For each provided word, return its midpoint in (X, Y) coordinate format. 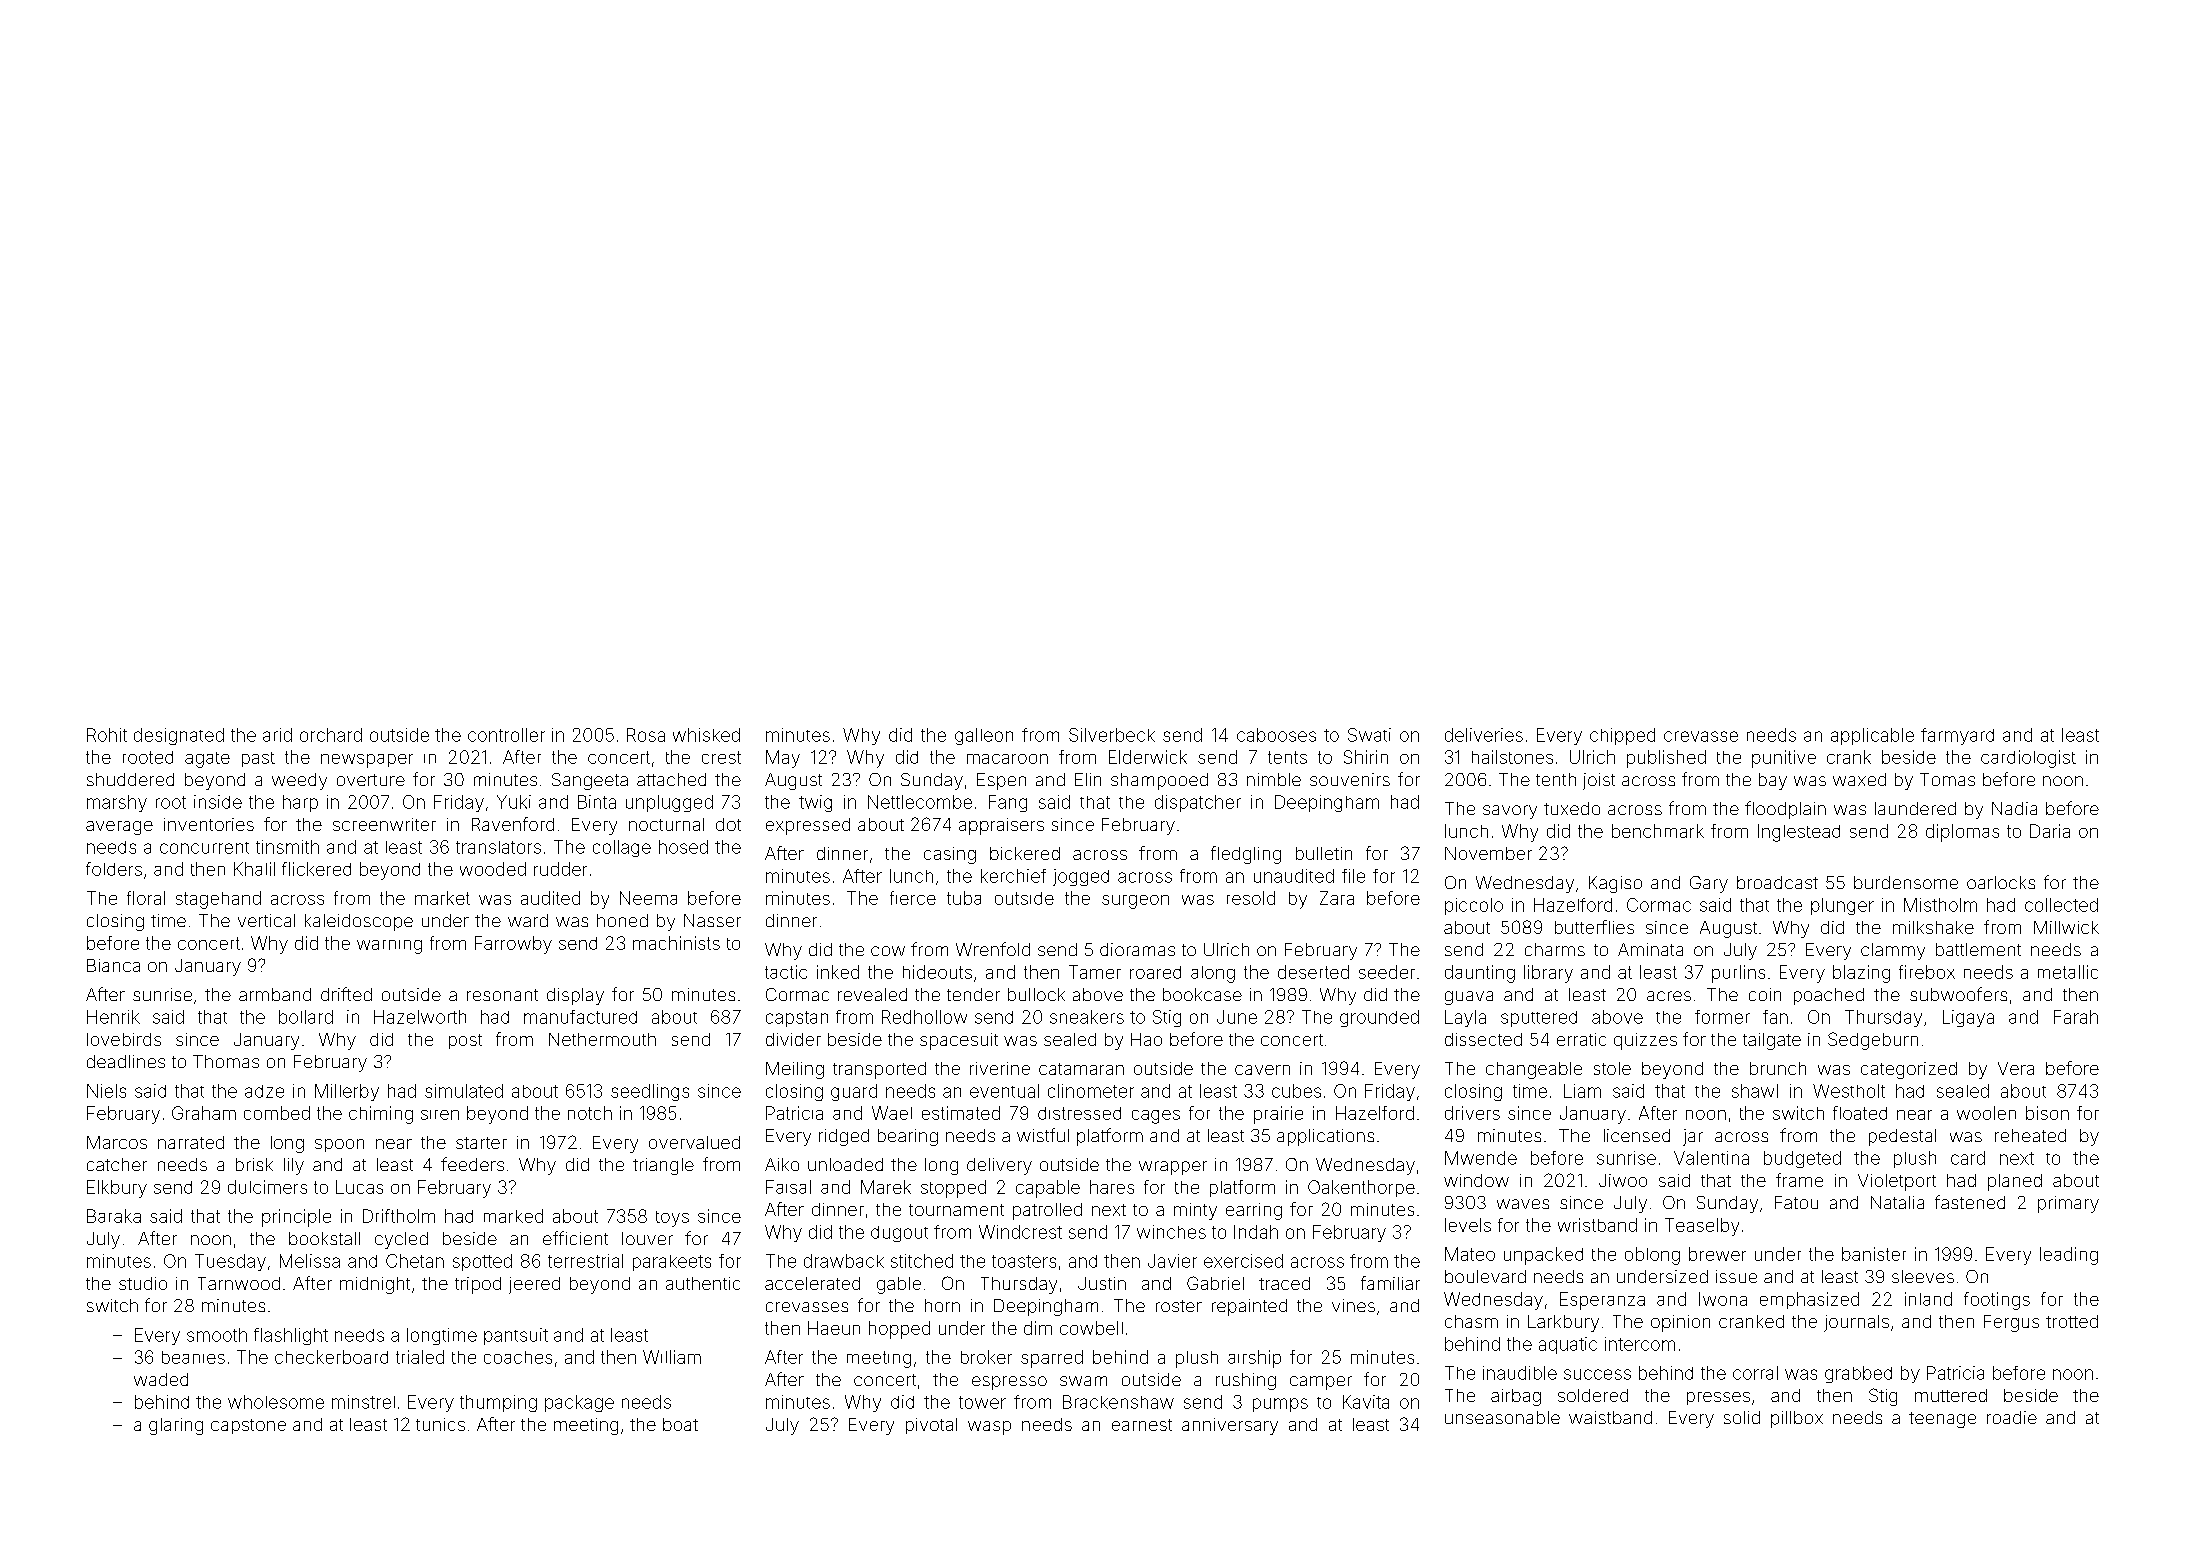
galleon (984, 736)
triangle (663, 1166)
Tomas (1947, 779)
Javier (1172, 1261)
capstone (248, 1426)
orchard (331, 735)
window (1476, 1180)
